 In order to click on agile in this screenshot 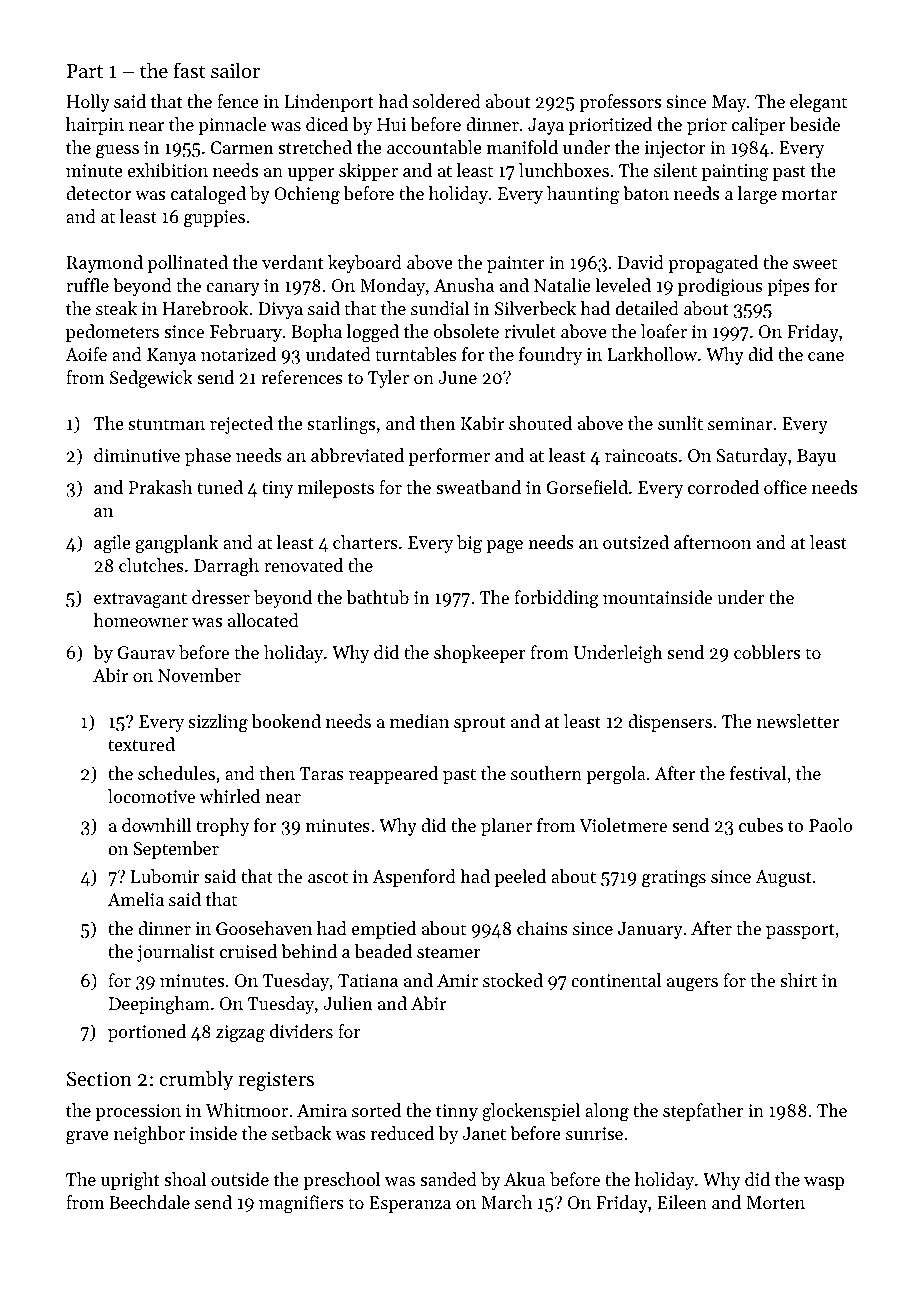, I will do `click(112, 544)`.
